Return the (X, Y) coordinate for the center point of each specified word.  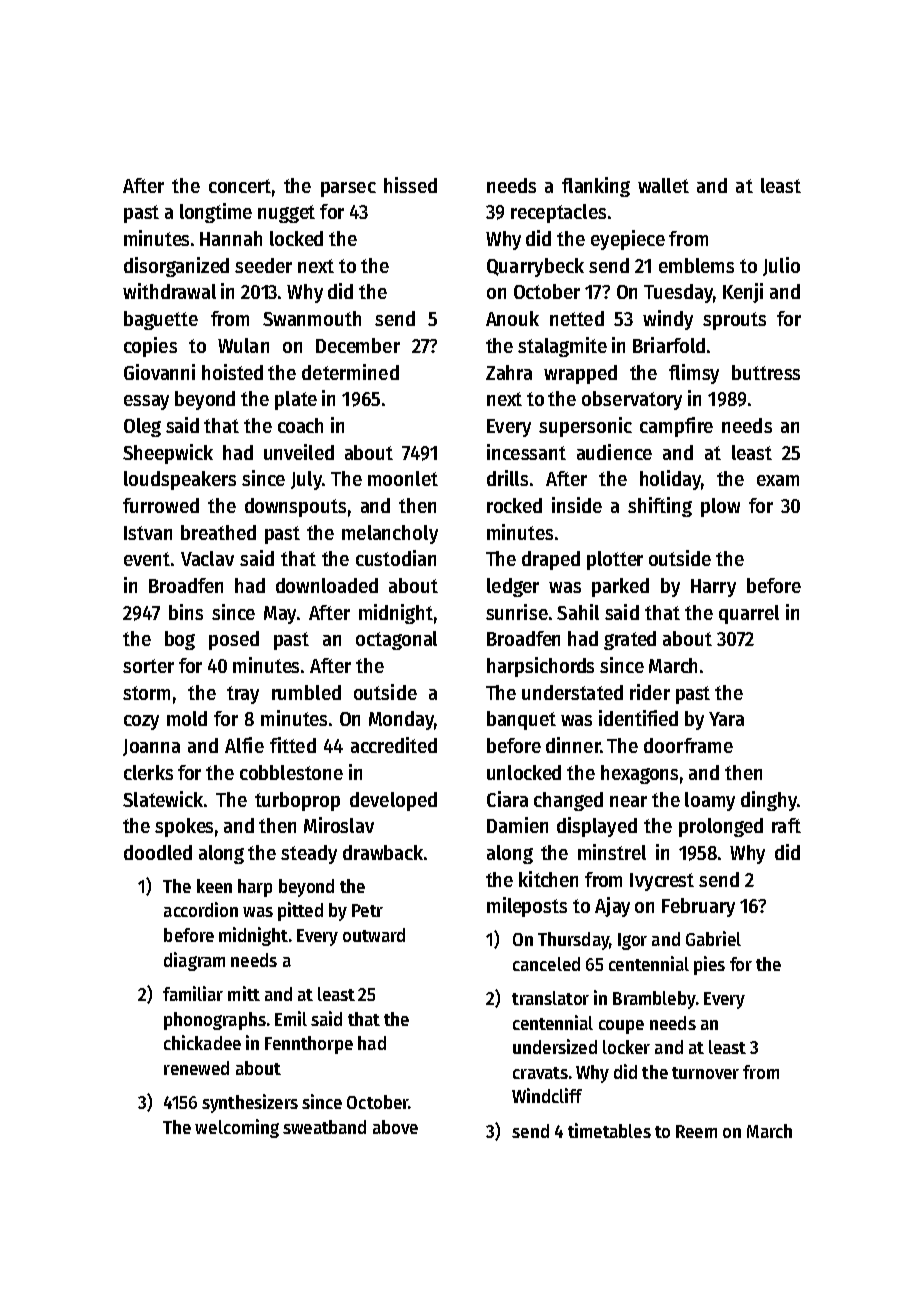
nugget (286, 214)
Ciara (507, 799)
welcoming (237, 1128)
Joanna (151, 747)
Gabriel (713, 938)
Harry (713, 588)
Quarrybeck (535, 267)
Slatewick (163, 799)
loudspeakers (180, 480)
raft (786, 825)
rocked (514, 505)
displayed (597, 827)
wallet (663, 185)
